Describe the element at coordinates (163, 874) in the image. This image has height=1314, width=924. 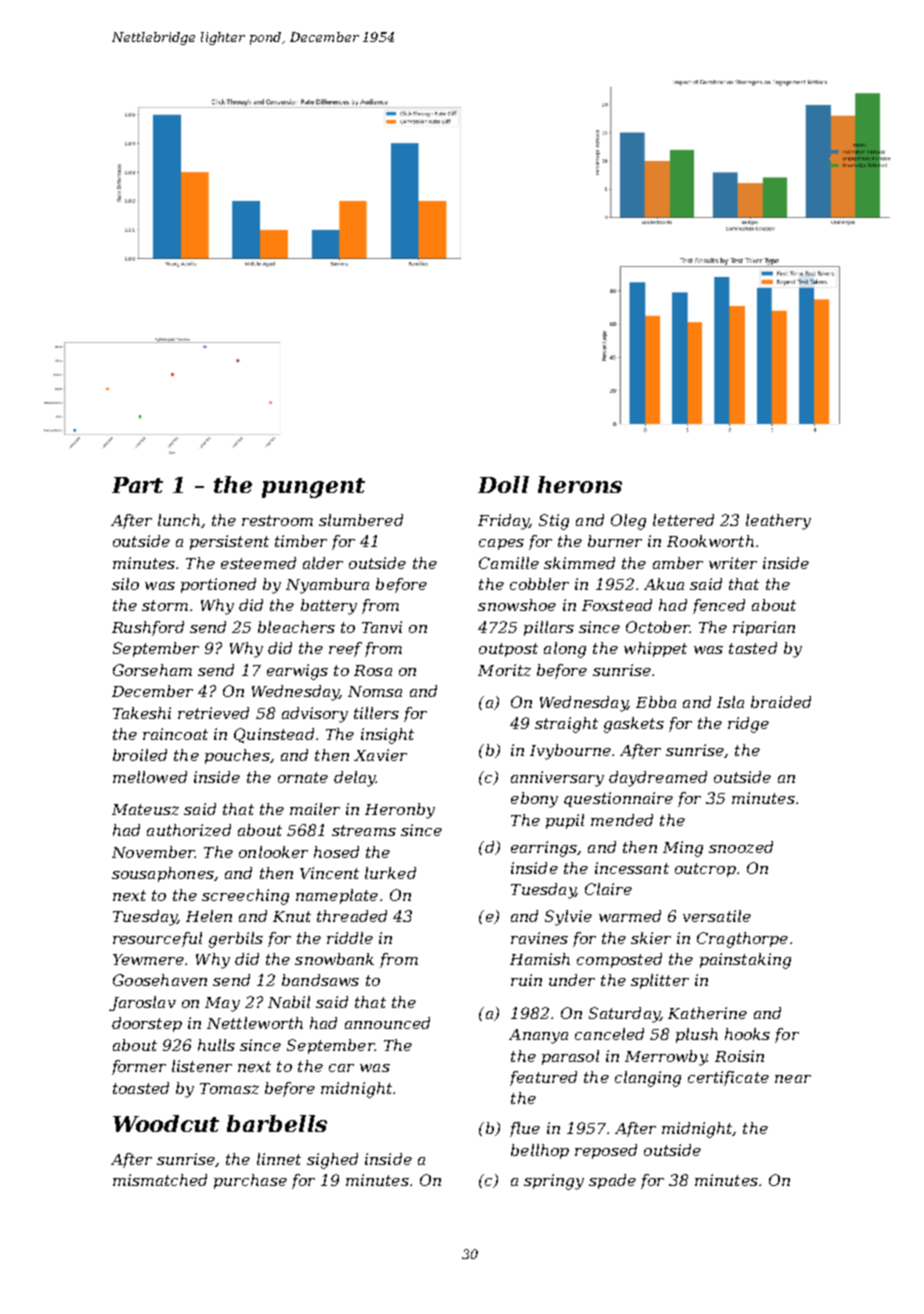
I see `sousaphones` at that location.
